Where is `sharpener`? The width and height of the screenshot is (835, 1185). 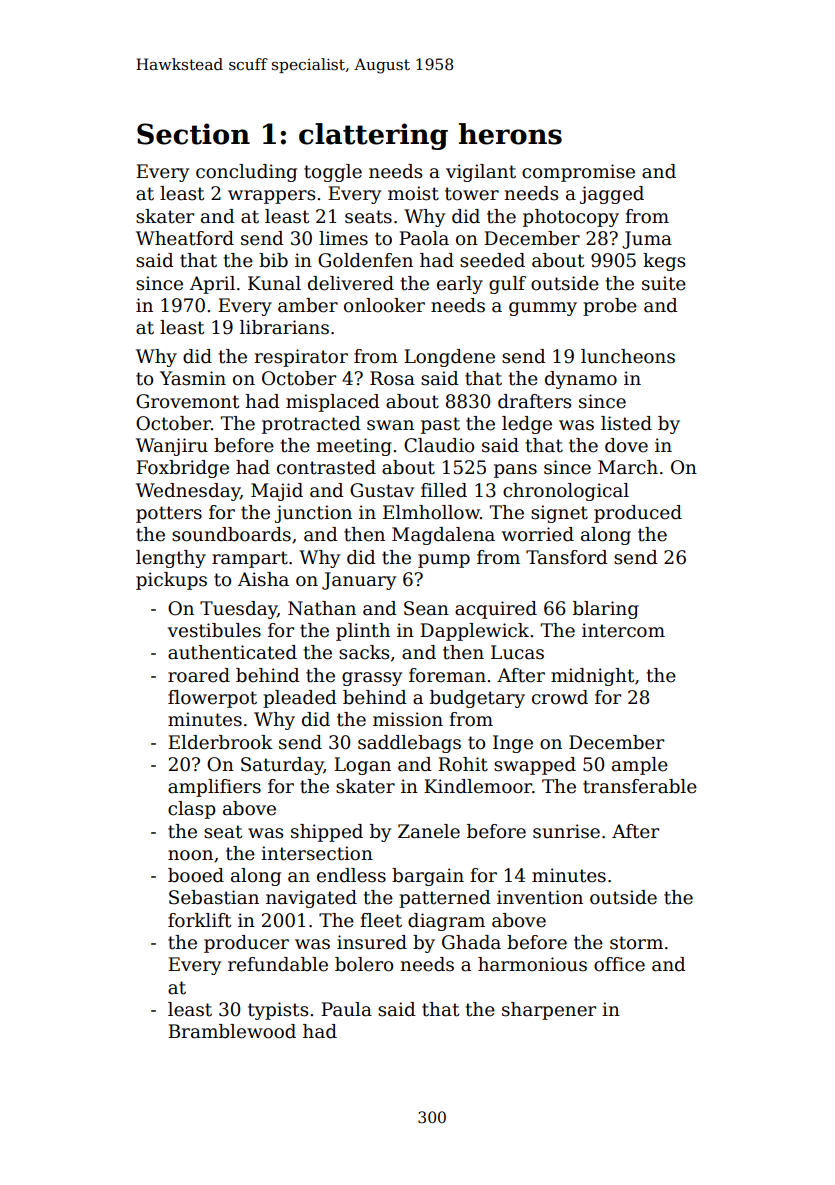
sharpener is located at coordinates (549, 1011).
